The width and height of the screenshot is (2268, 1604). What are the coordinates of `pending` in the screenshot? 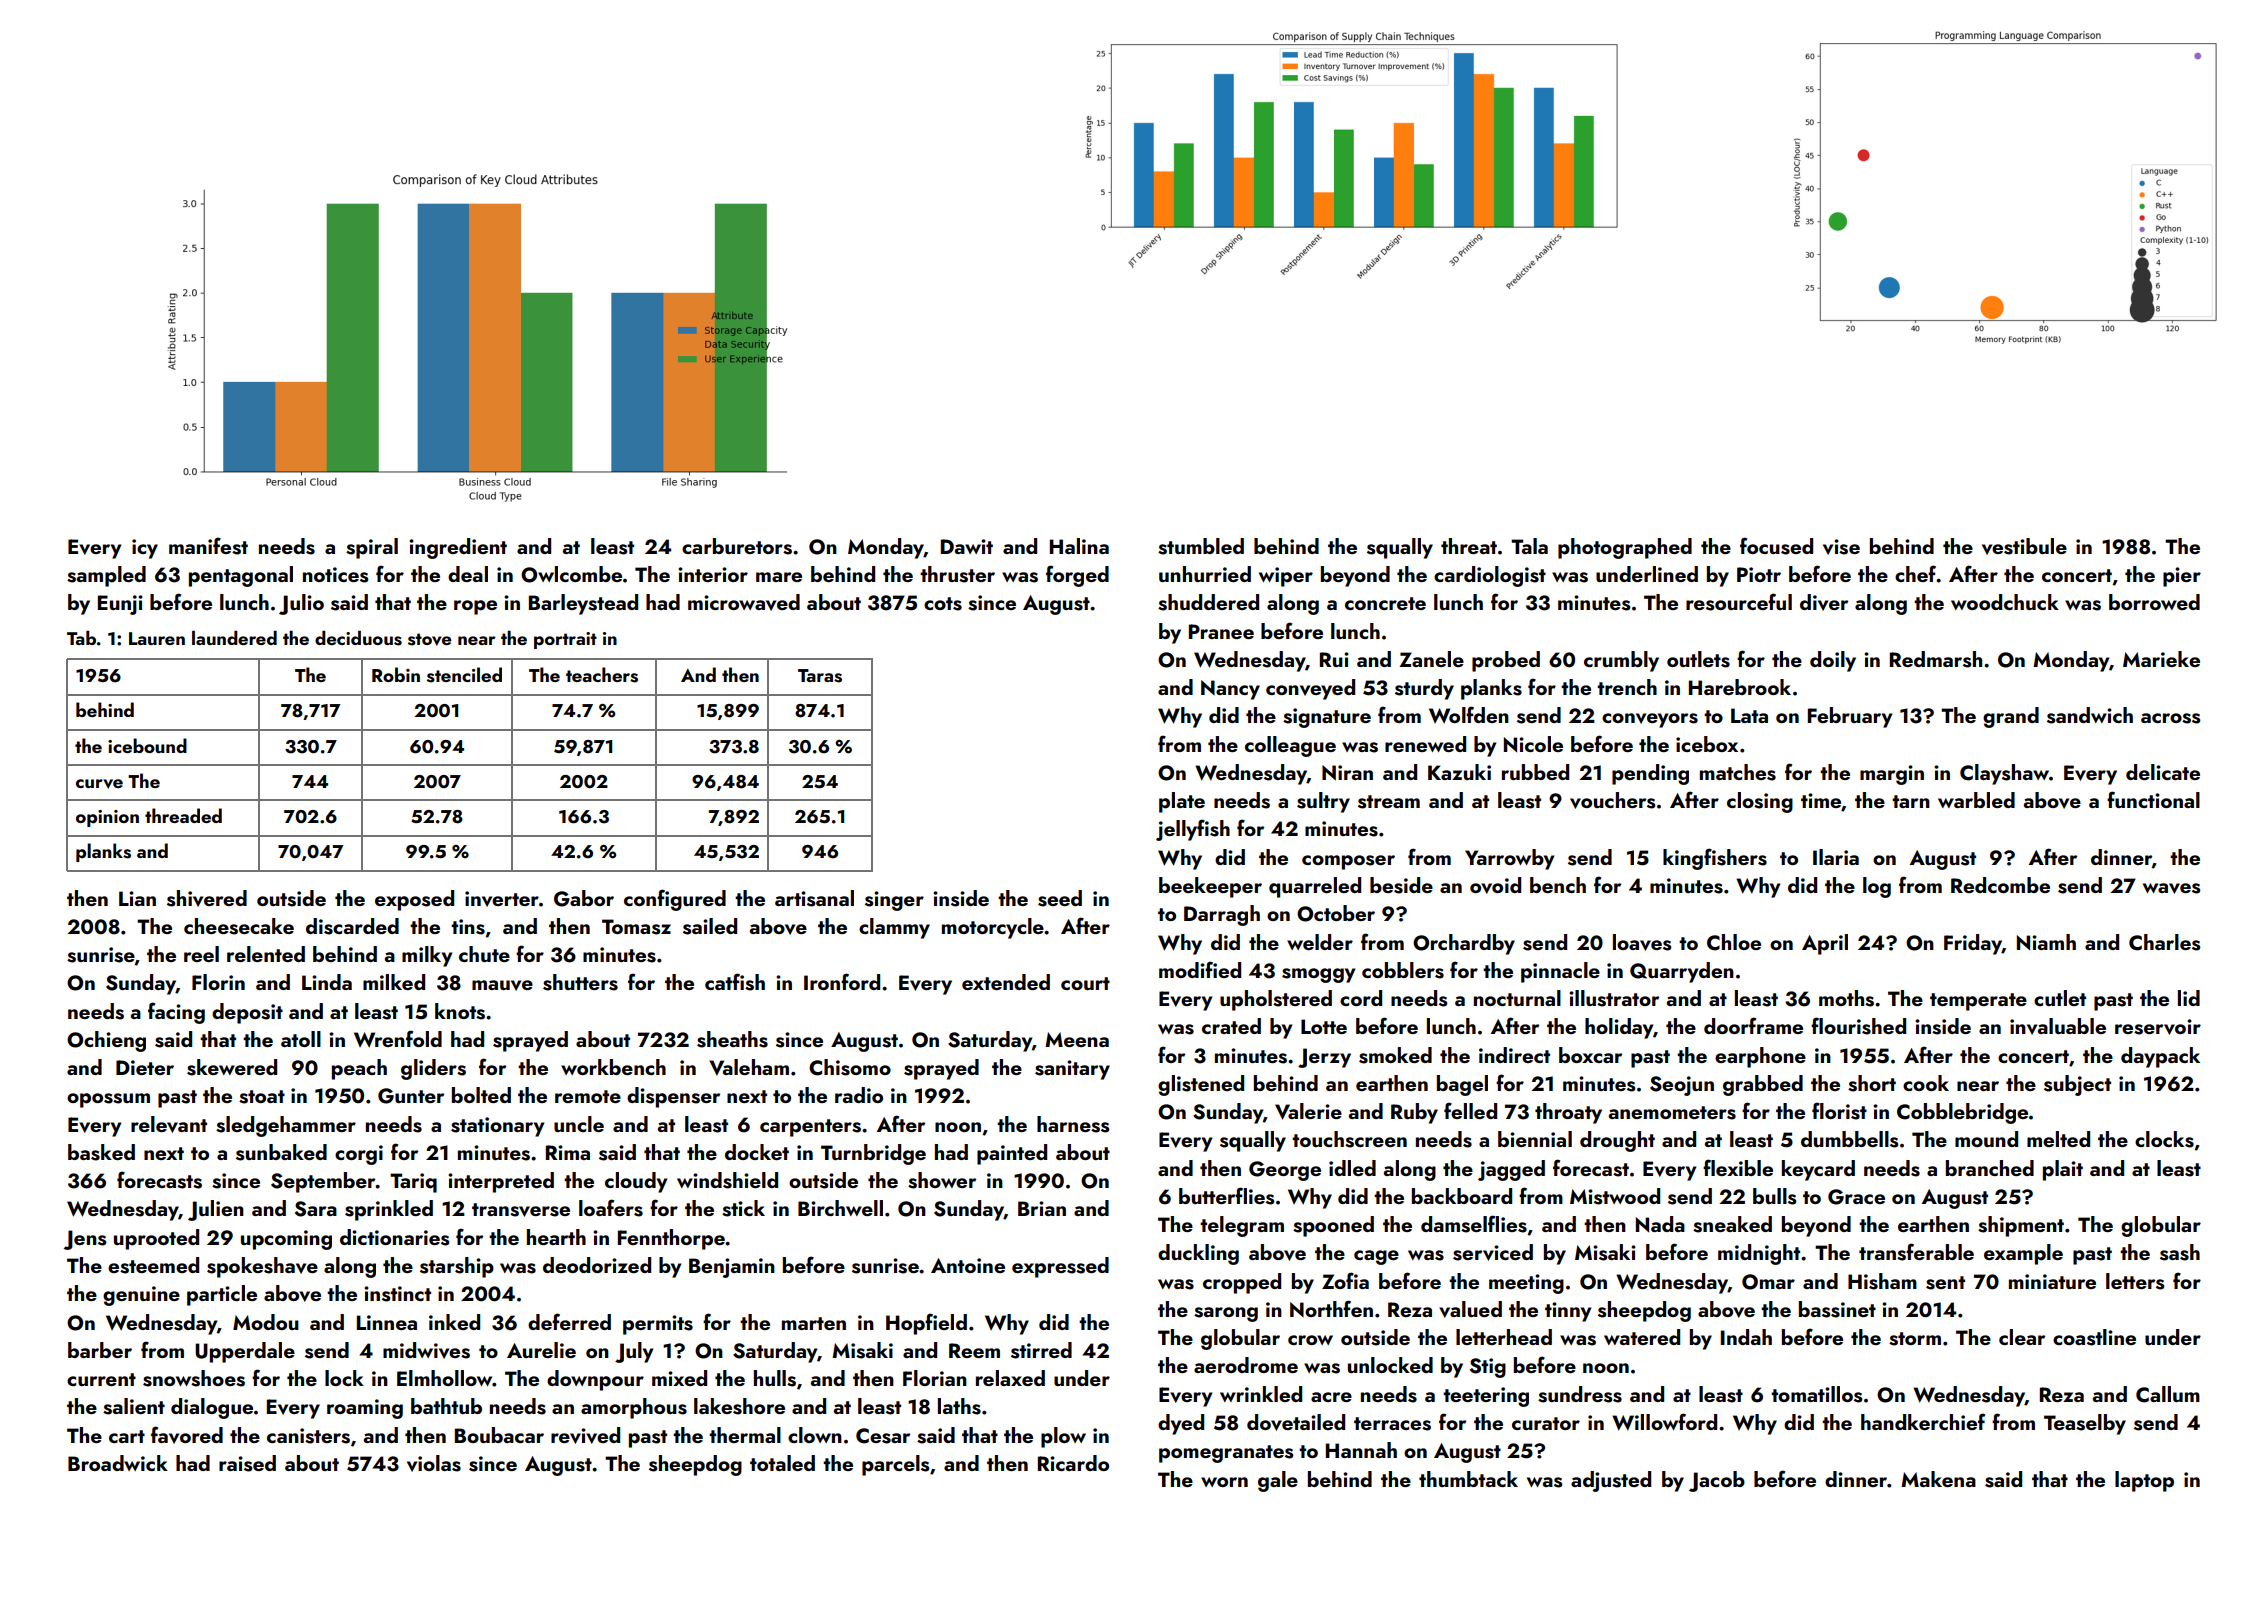 It's located at (1650, 774).
